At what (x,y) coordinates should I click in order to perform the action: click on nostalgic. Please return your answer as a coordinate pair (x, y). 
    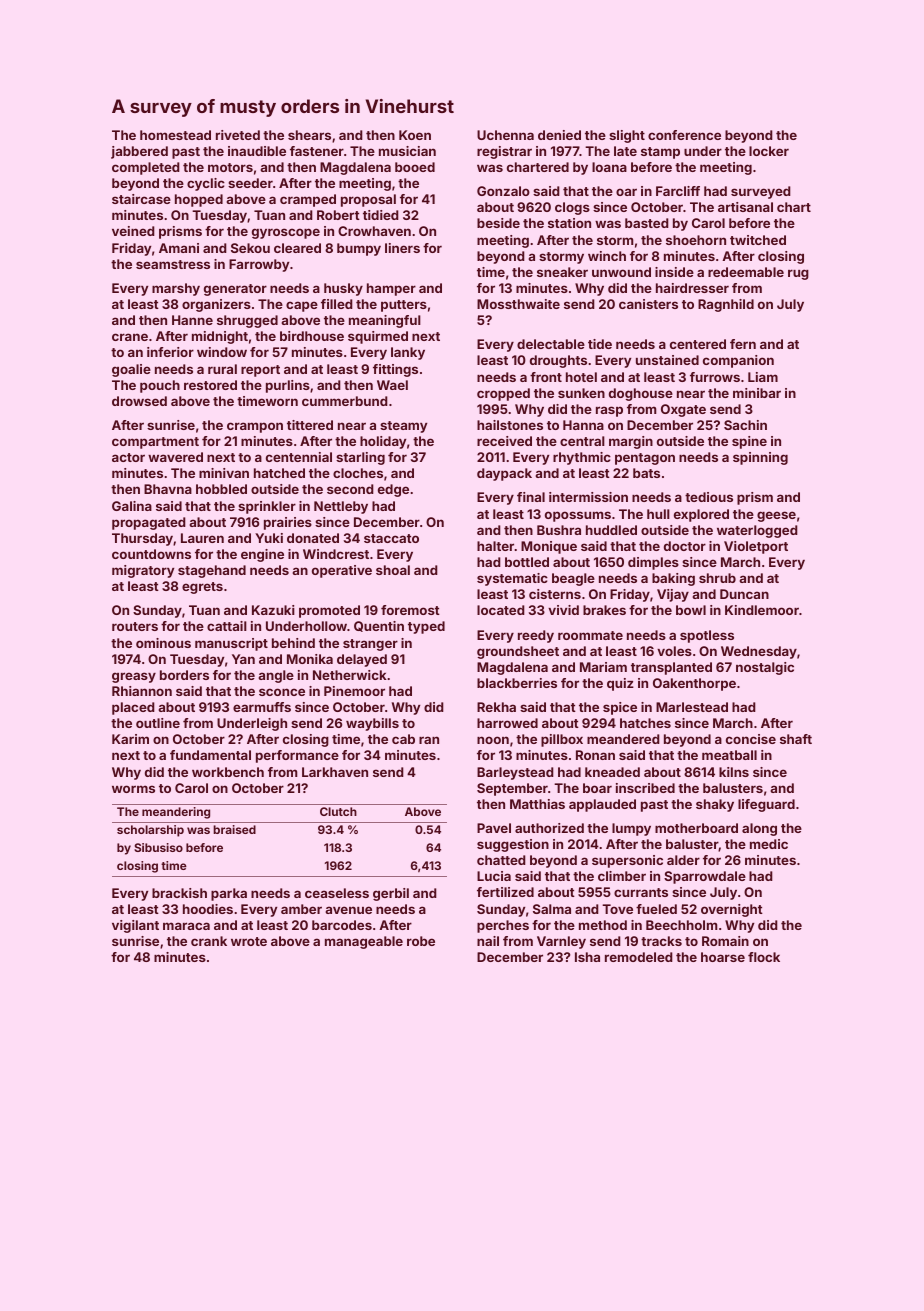
    Looking at the image, I should click on (765, 668).
